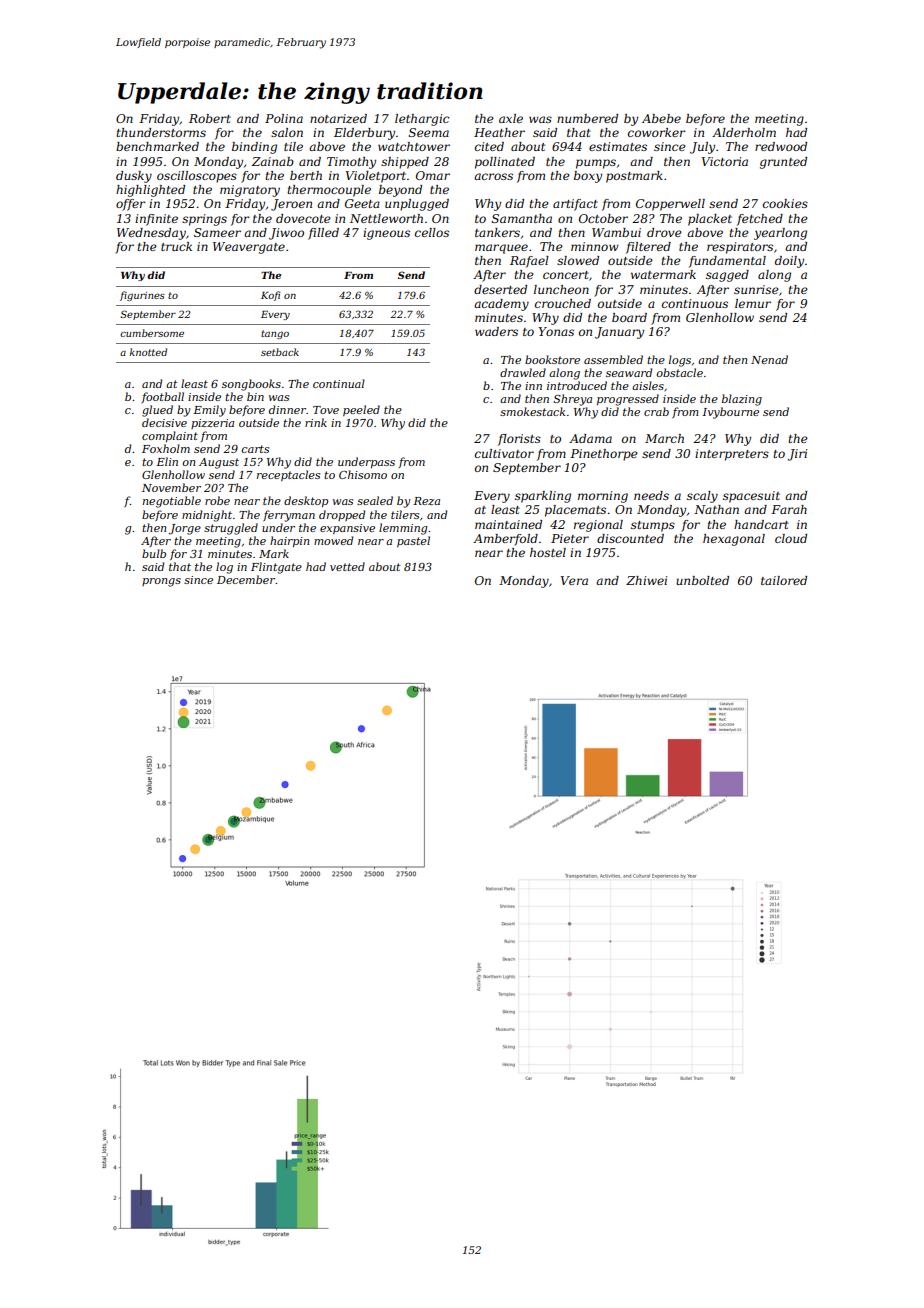 This screenshot has width=924, height=1308. What do you see at coordinates (323, 234) in the screenshot?
I see `filled` at bounding box center [323, 234].
